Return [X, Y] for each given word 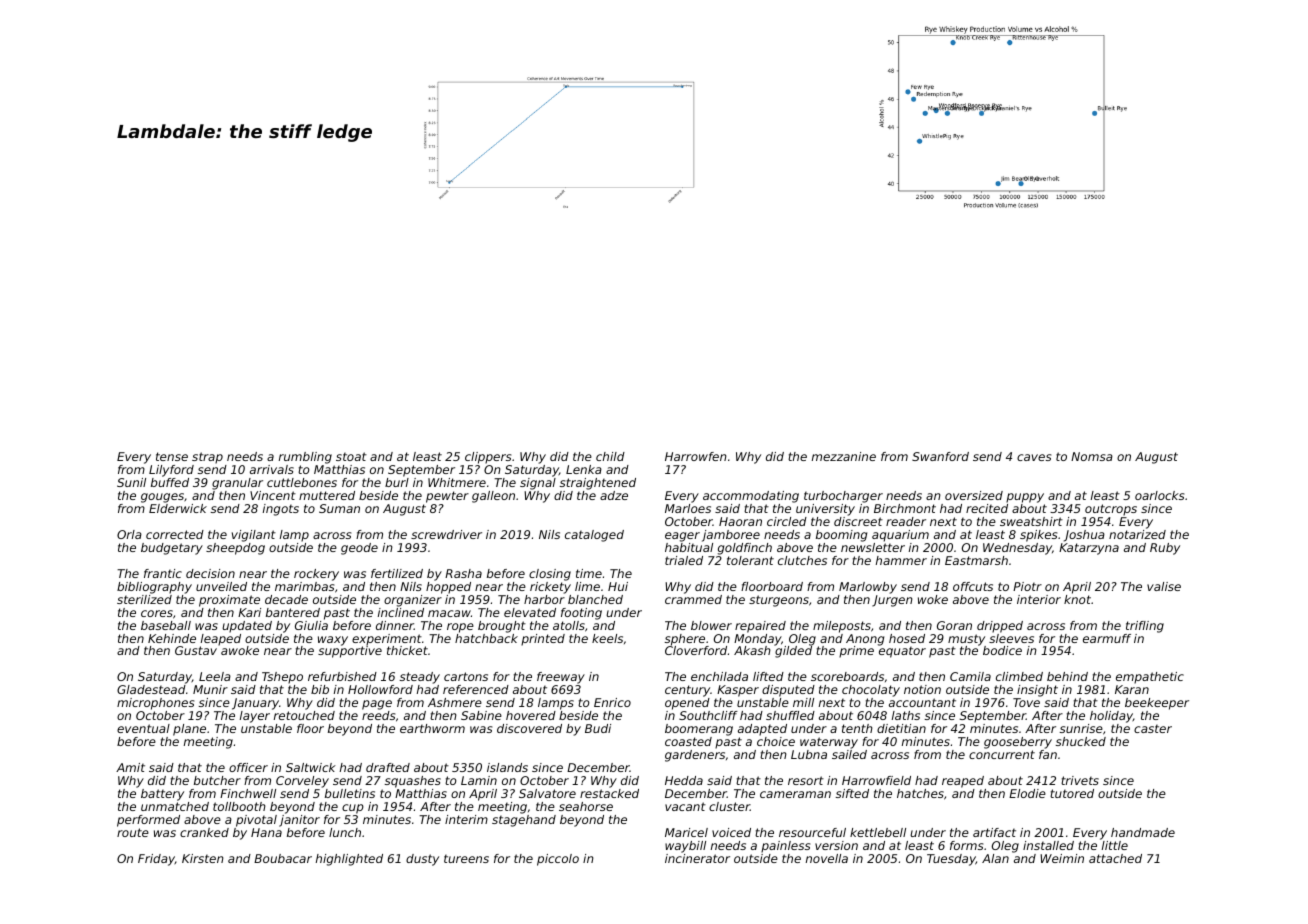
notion [922, 689]
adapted [762, 730]
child [610, 456]
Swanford [940, 456]
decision [210, 573]
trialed [684, 560]
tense [172, 456]
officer [248, 767]
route [133, 832]
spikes [1038, 536]
